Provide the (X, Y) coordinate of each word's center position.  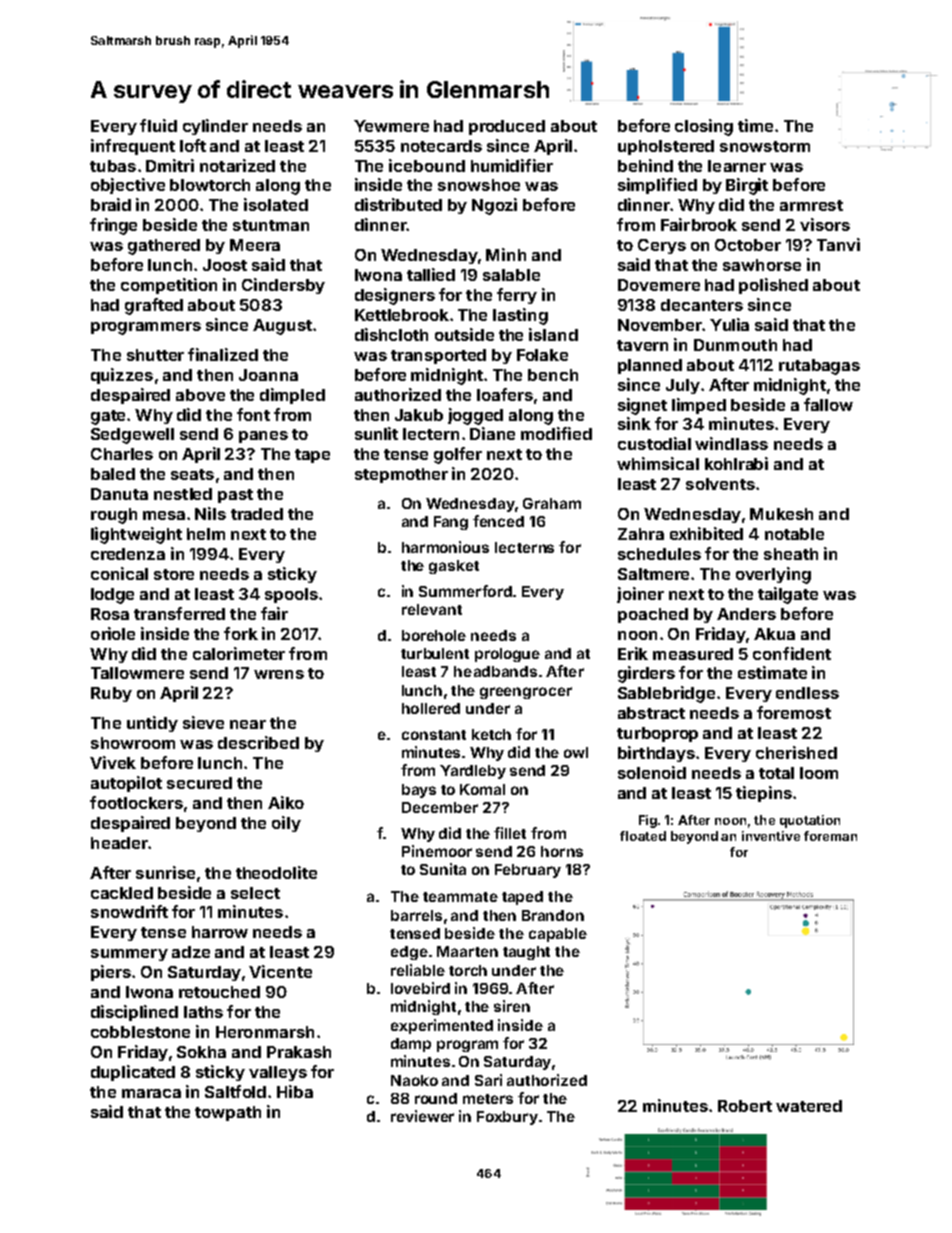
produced (507, 127)
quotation (810, 821)
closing (704, 127)
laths (203, 1012)
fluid (158, 125)
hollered (431, 708)
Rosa (110, 614)
